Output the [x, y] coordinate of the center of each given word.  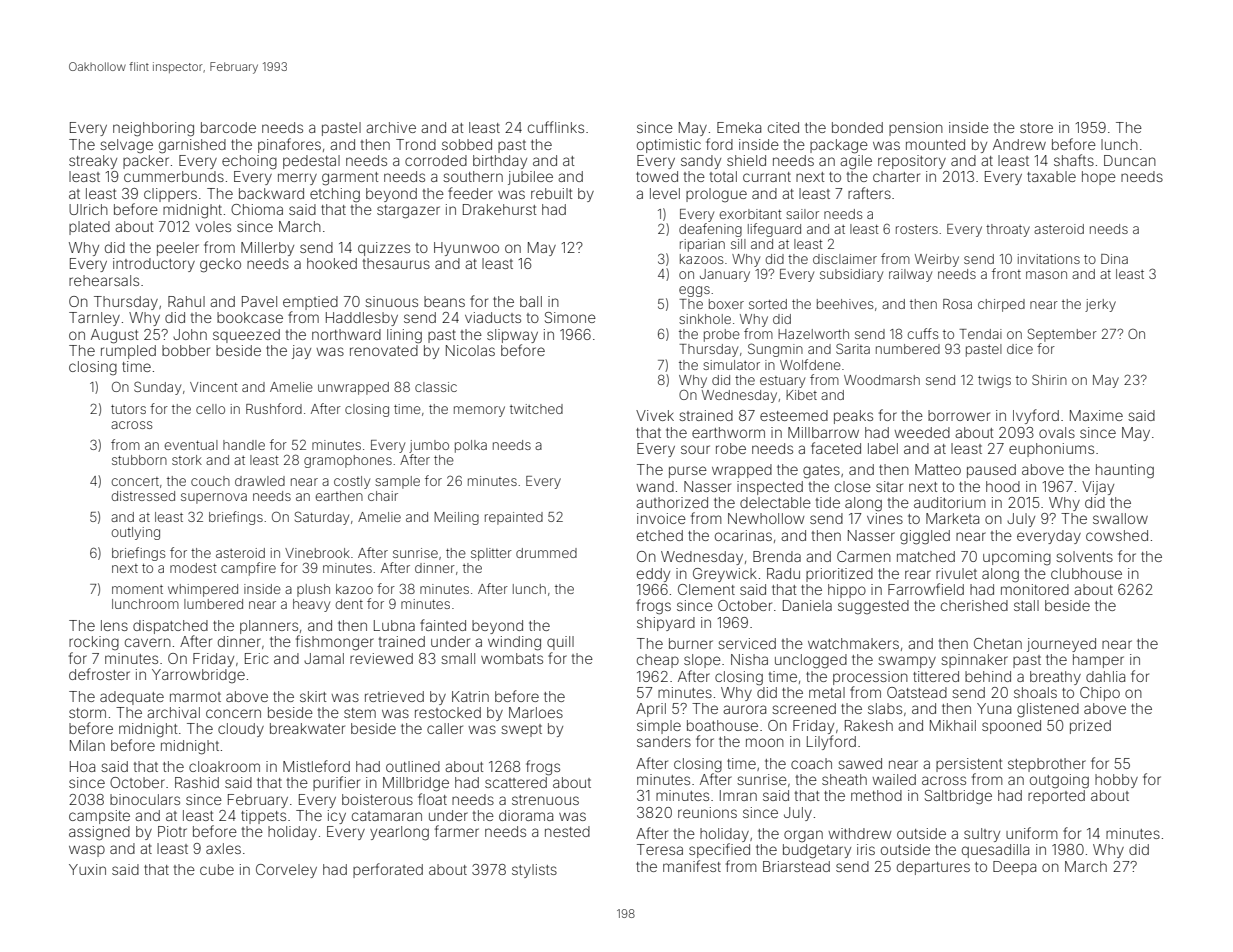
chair [383, 496]
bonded [857, 127]
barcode [228, 127]
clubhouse [1086, 573]
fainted [443, 625]
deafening [710, 230]
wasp [87, 851]
